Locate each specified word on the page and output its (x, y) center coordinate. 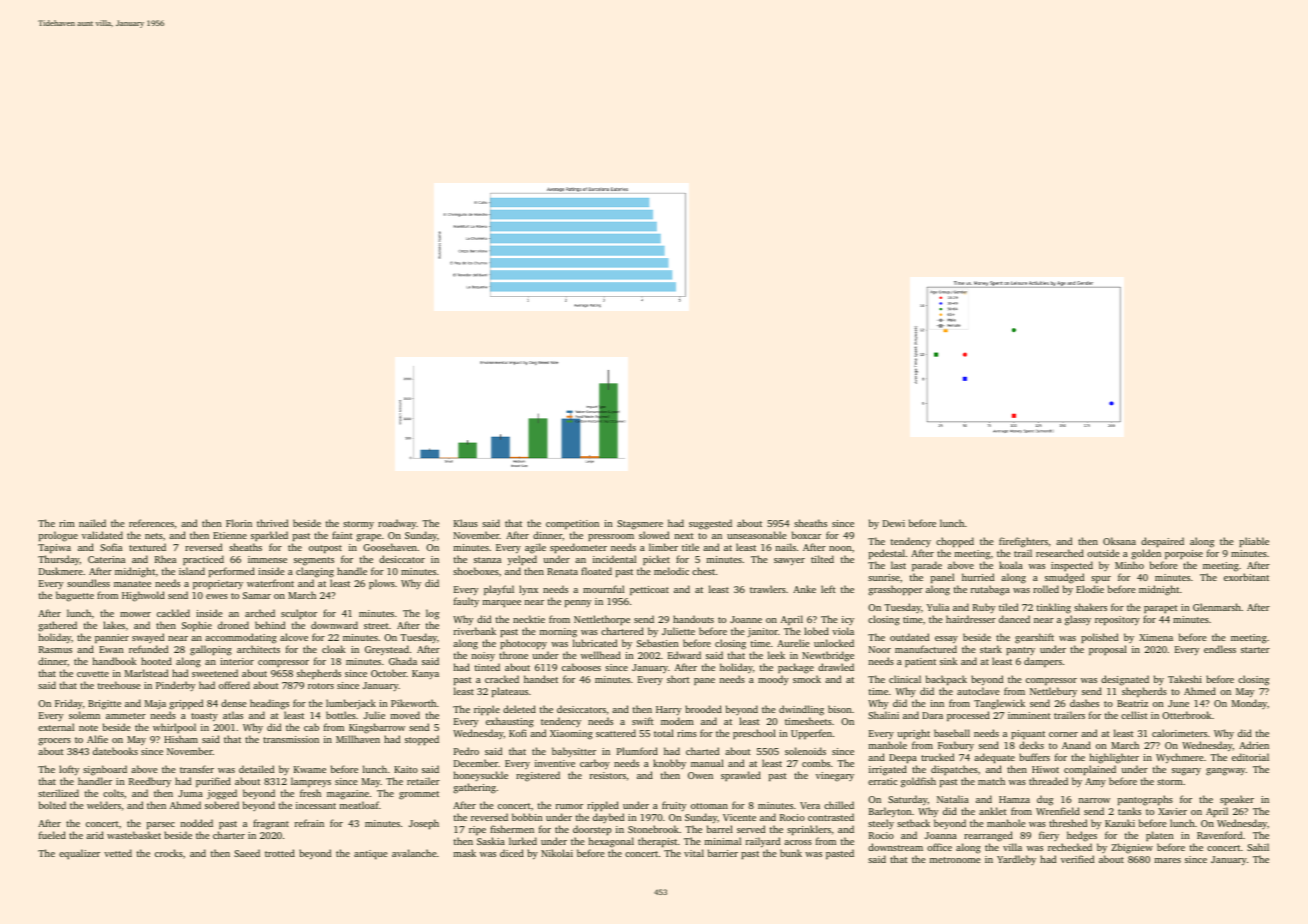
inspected (1072, 566)
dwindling (801, 710)
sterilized (58, 793)
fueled (52, 835)
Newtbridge (828, 656)
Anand (1076, 745)
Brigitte (104, 705)
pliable (1254, 542)
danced (1014, 619)
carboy (595, 764)
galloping (211, 650)
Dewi (894, 523)
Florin (239, 523)
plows (382, 584)
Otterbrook (1186, 715)
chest (703, 571)
